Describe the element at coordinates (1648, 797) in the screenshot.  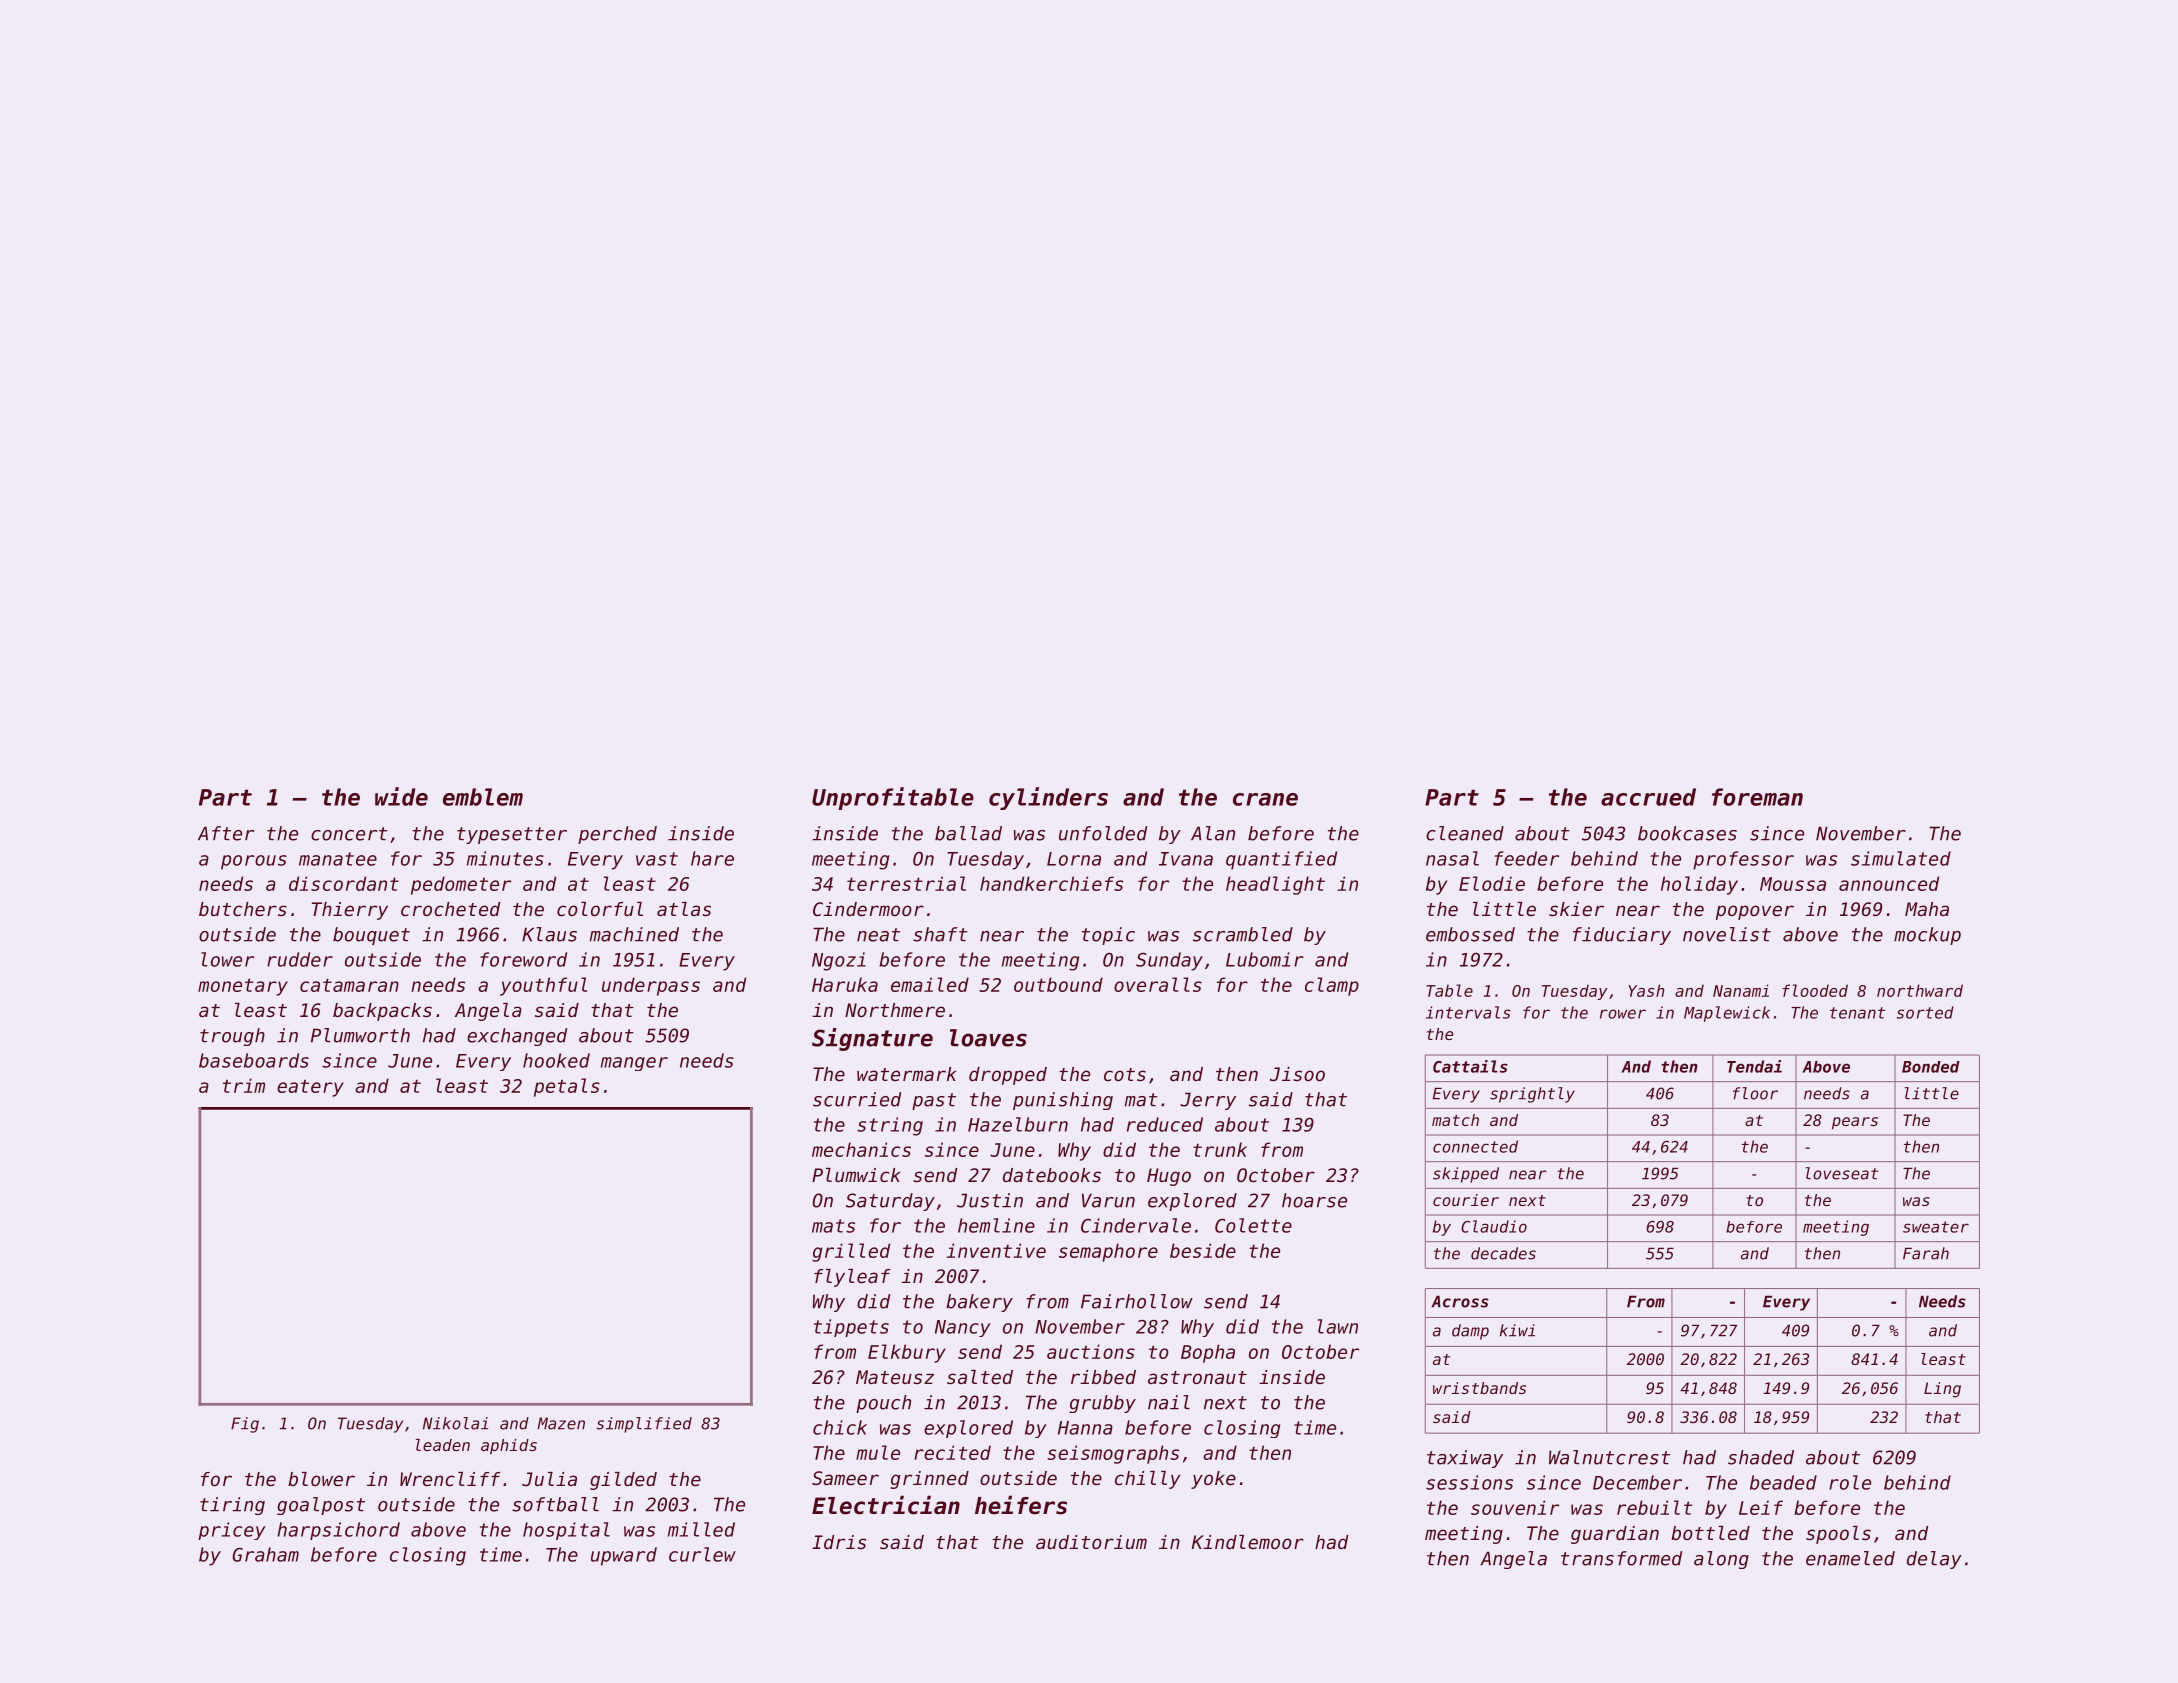
I see `accrued` at that location.
